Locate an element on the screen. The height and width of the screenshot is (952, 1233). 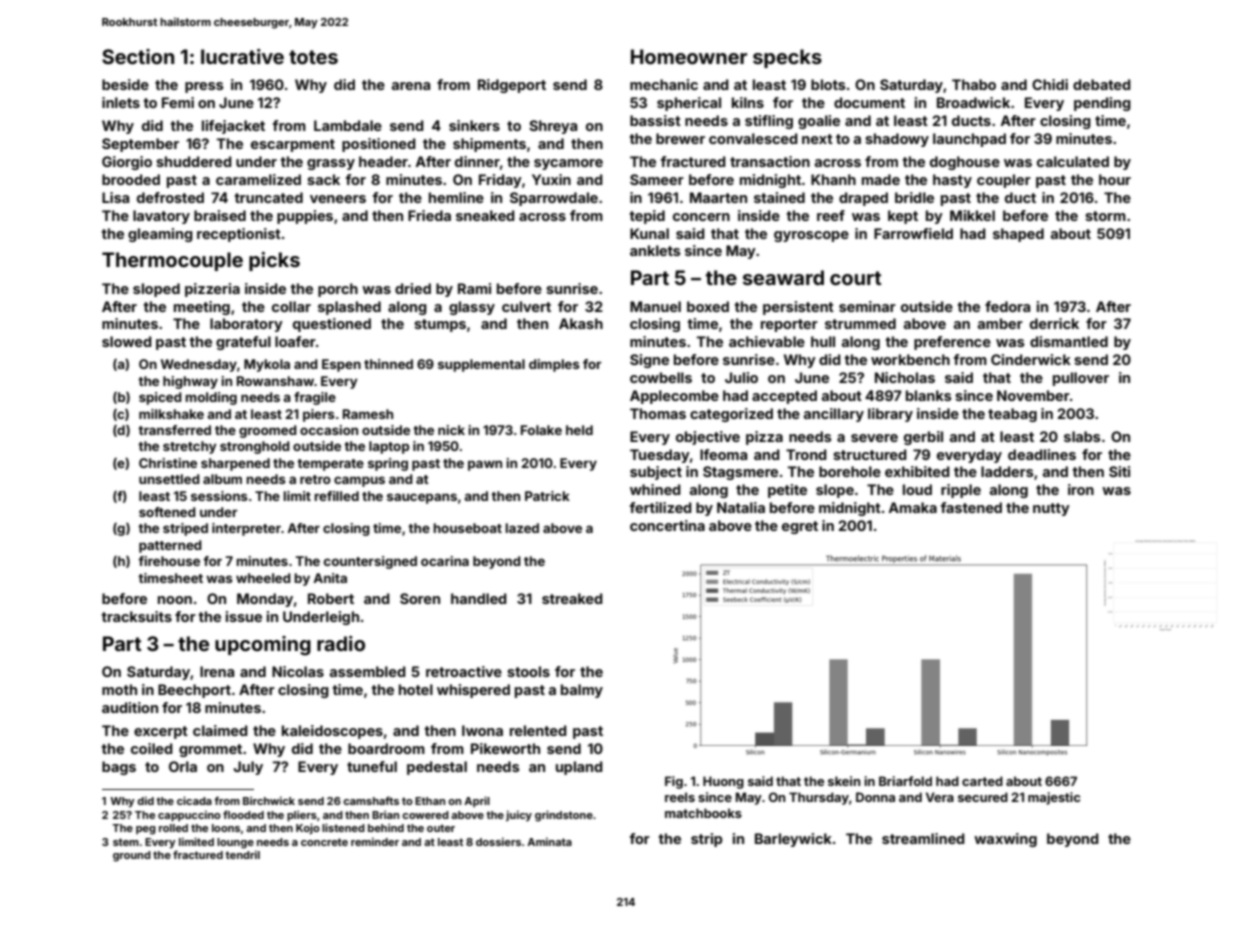
sneaked is located at coordinates (485, 215).
